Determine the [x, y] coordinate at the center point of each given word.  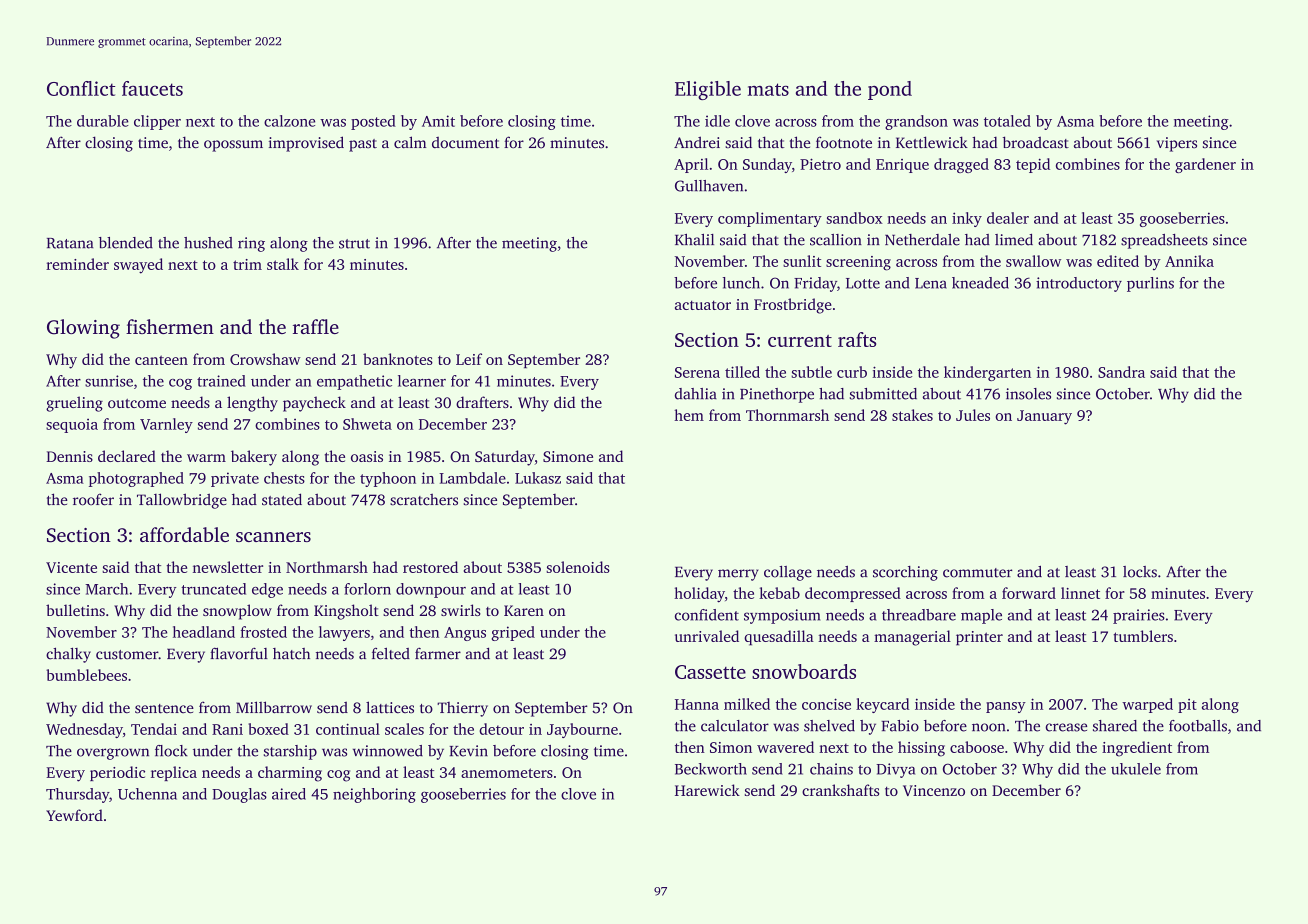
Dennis [69, 456]
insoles [1028, 394]
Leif [469, 359]
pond [890, 90]
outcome [137, 403]
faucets [152, 88]
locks [1140, 572]
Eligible [708, 90]
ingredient [1137, 749]
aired [289, 794]
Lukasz [538, 478]
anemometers [507, 773]
